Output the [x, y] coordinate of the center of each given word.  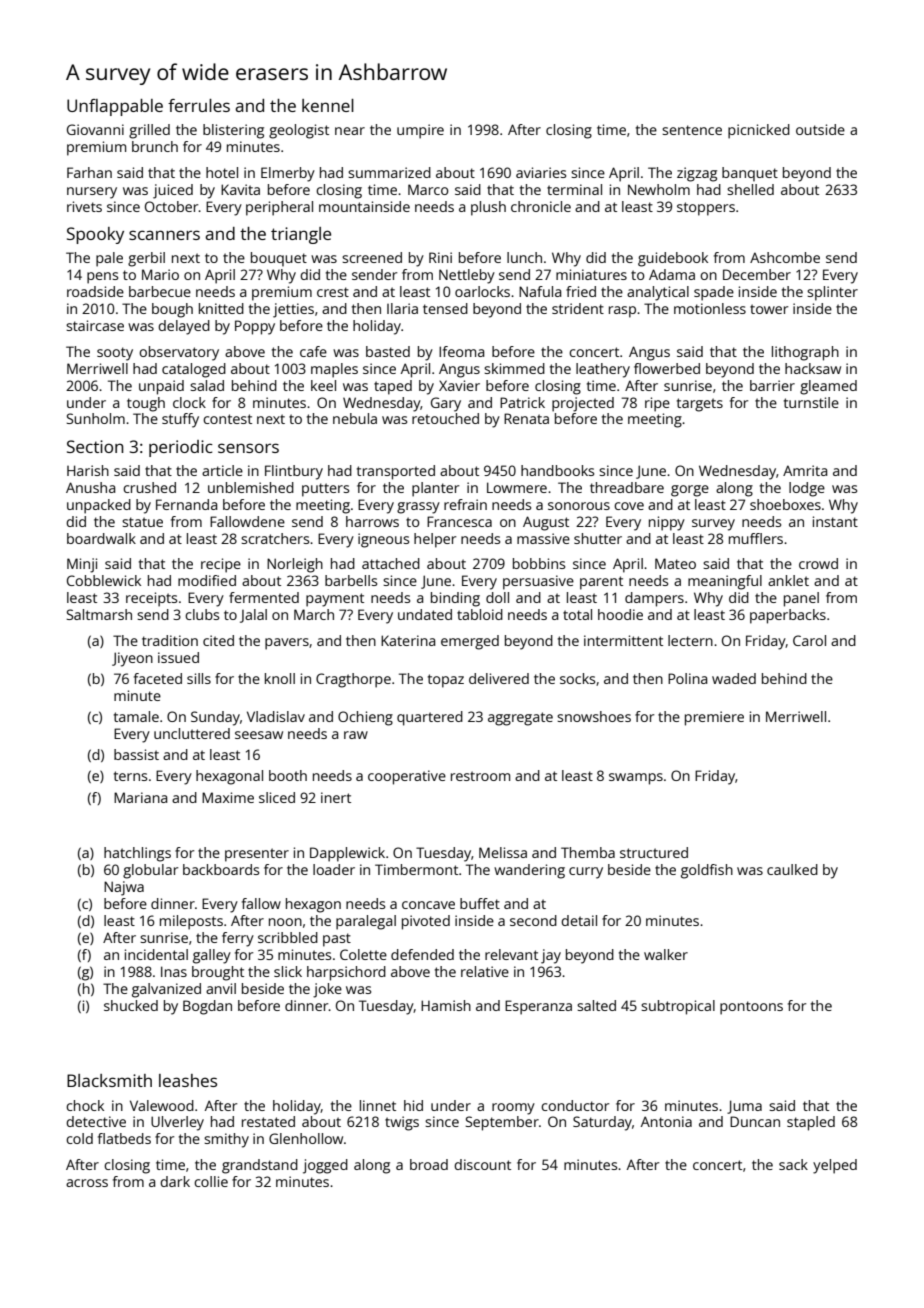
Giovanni [95, 129]
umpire [420, 131]
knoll [280, 678]
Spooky [95, 235]
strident [578, 308]
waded [734, 678]
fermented [264, 597]
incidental [156, 954]
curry [586, 873]
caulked [792, 869]
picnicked [759, 131]
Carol [809, 640]
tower [769, 309]
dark [175, 1181]
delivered [499, 678]
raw [356, 735]
